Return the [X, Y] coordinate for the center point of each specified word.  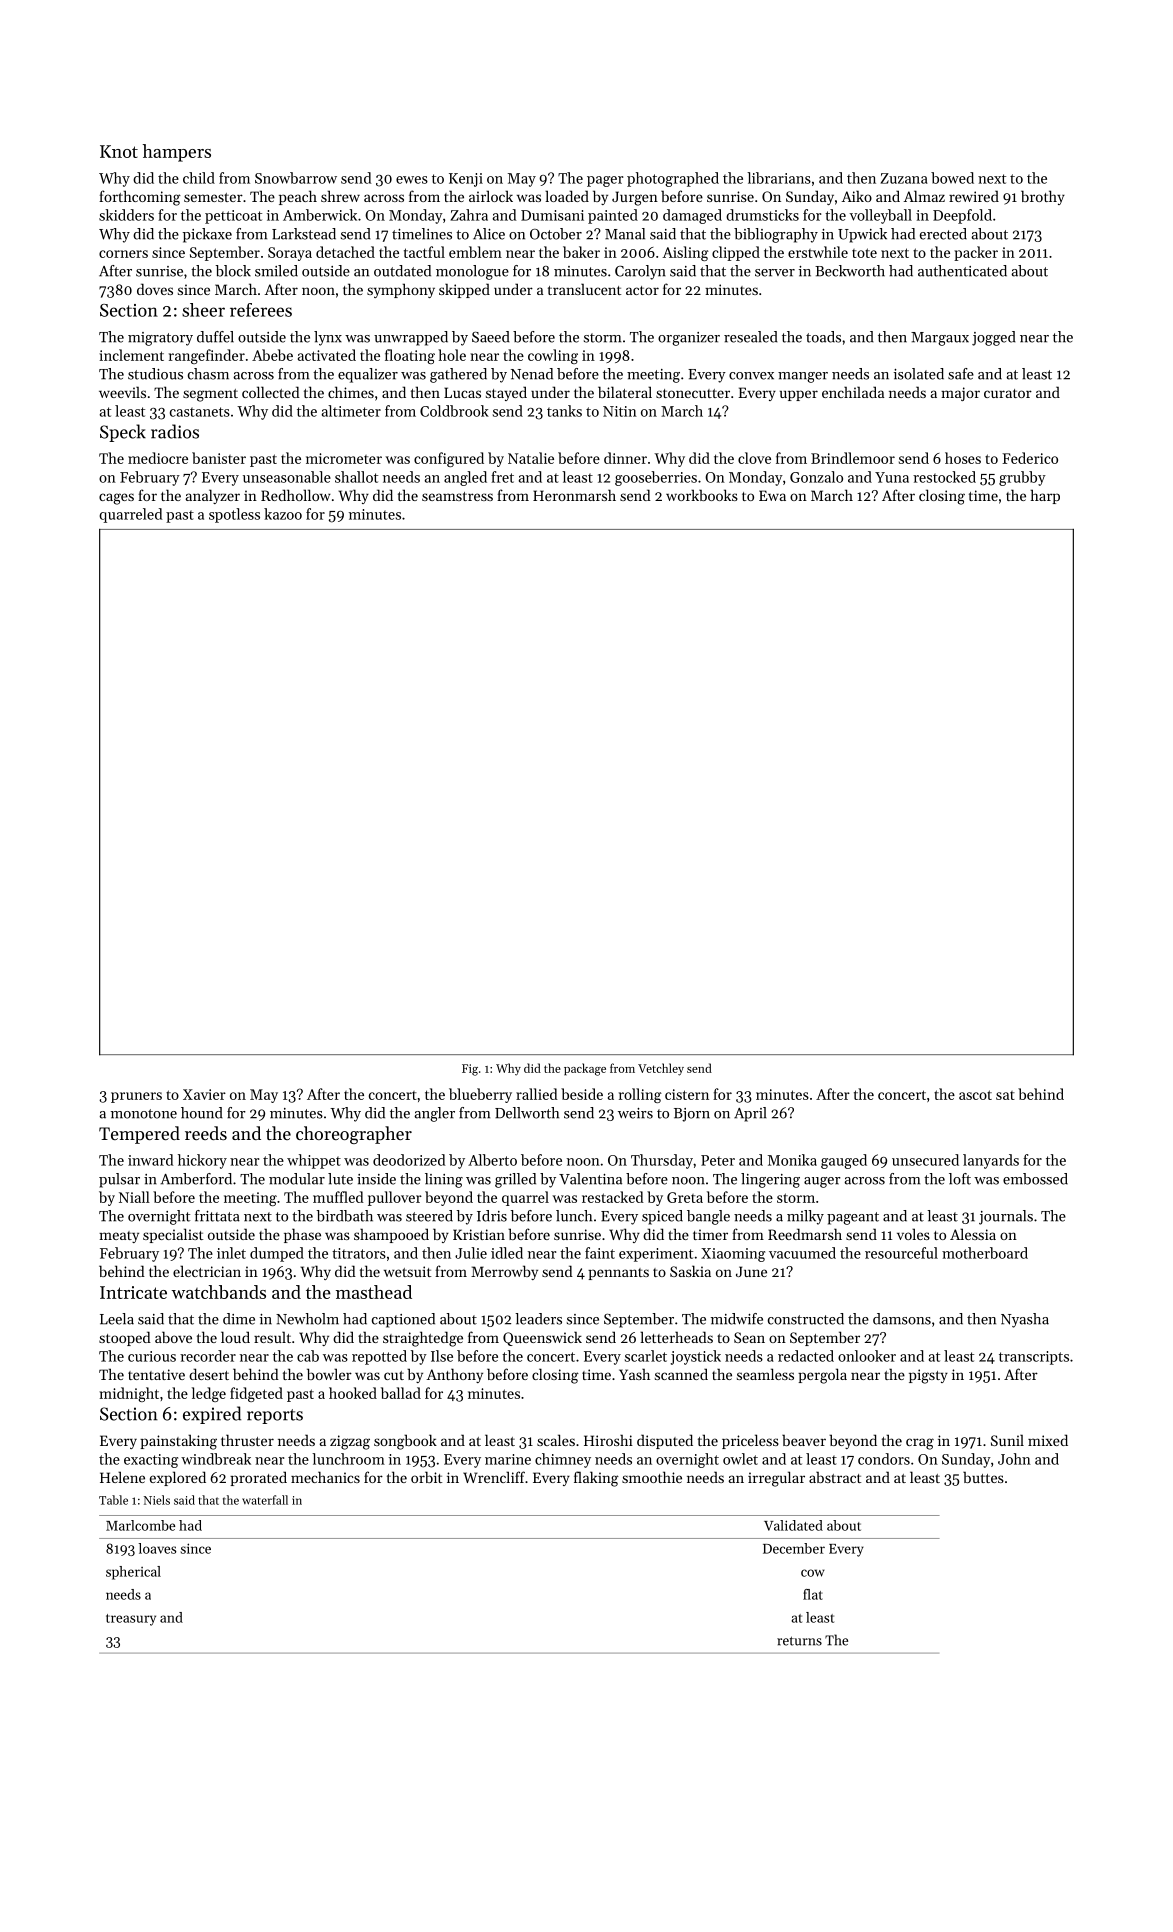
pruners [136, 1097]
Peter [718, 1160]
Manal [625, 234]
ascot [975, 1095]
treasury [131, 1620]
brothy [1043, 197]
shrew [340, 196]
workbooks [702, 495]
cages [116, 499]
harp [1045, 496]
